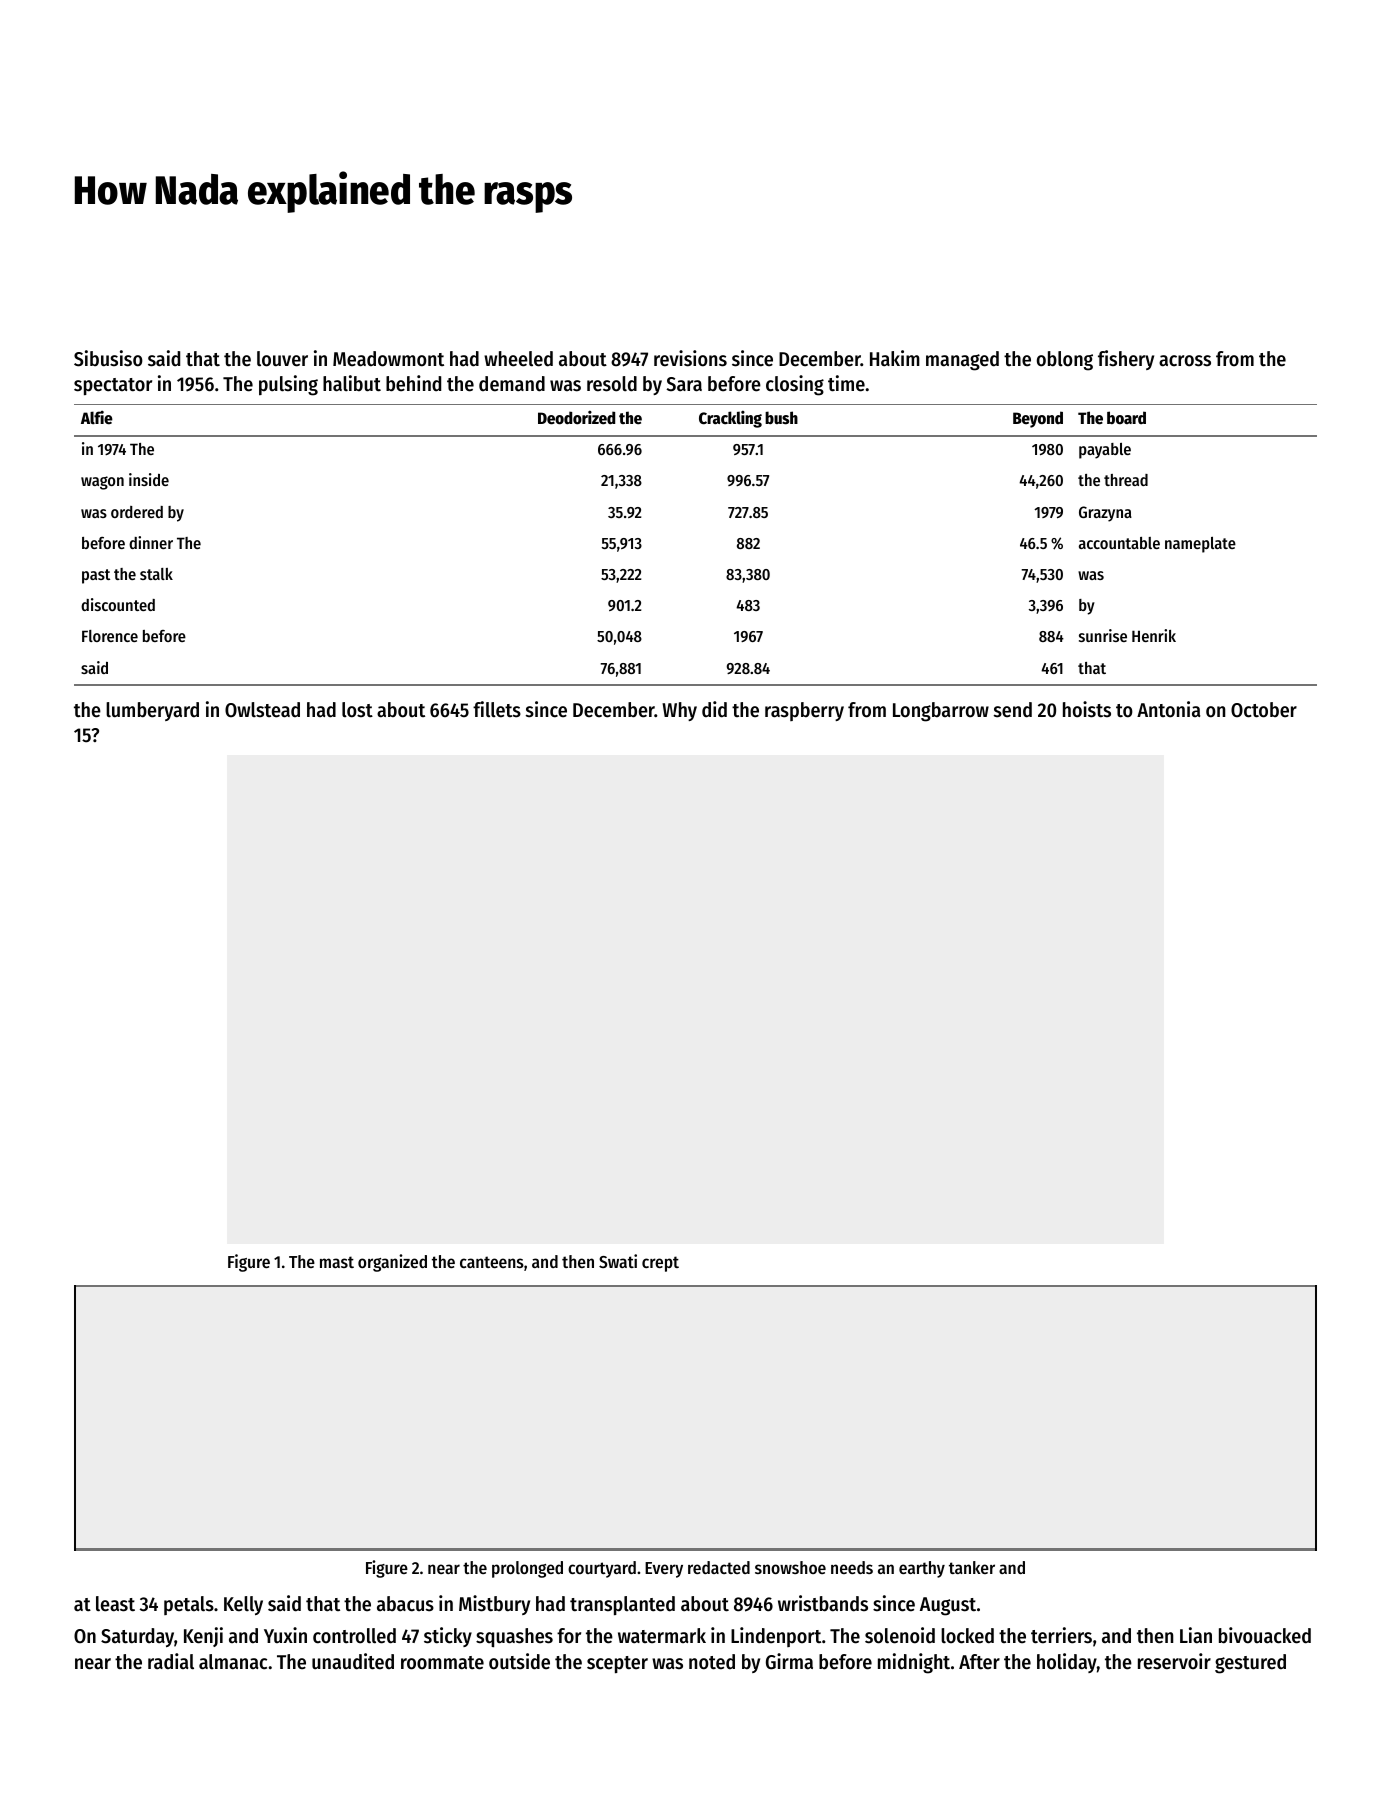 The height and width of the page is (1800, 1391). Describe the element at coordinates (388, 359) in the page. I see `Meadowmont` at that location.
